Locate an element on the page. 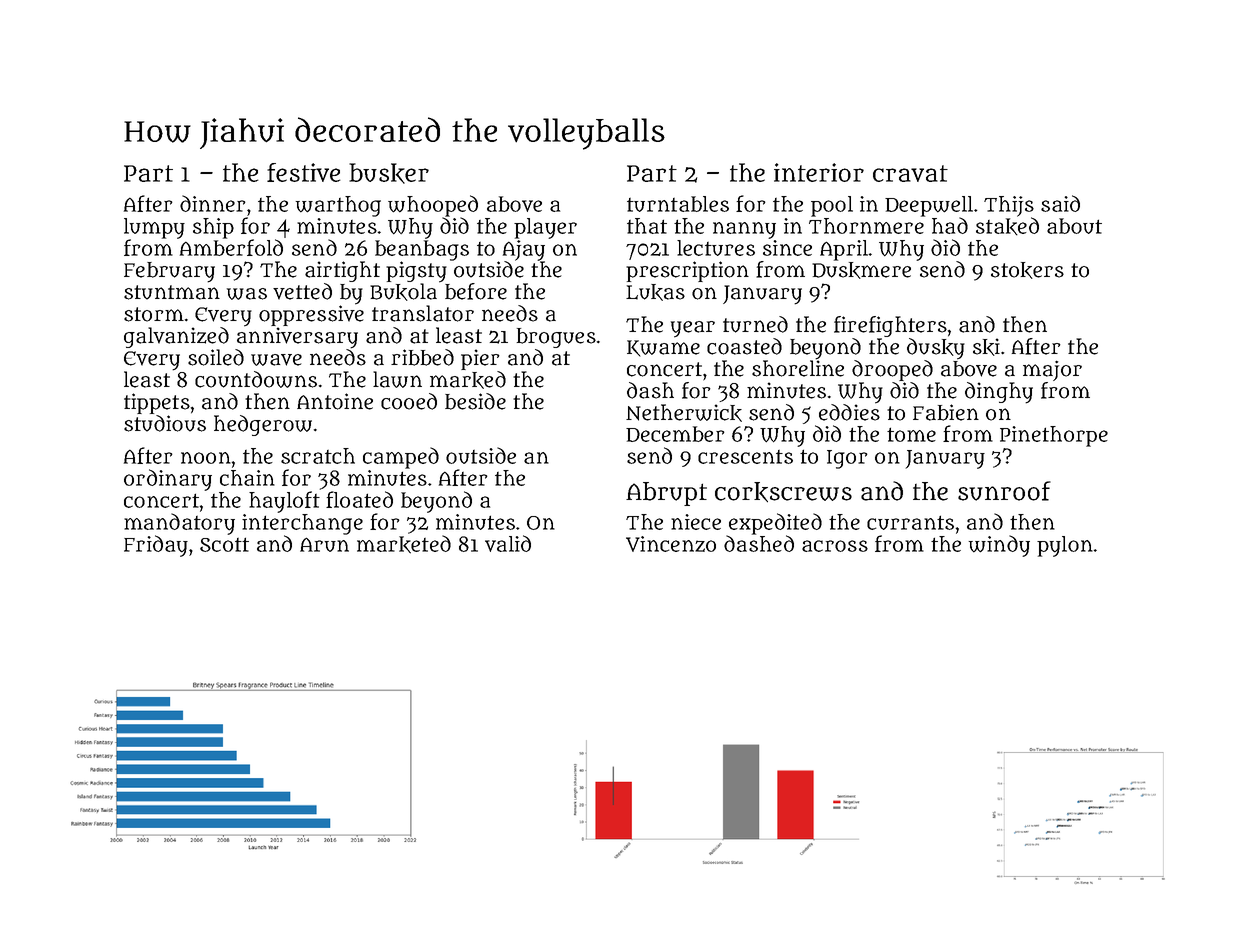  crescents is located at coordinates (745, 457).
